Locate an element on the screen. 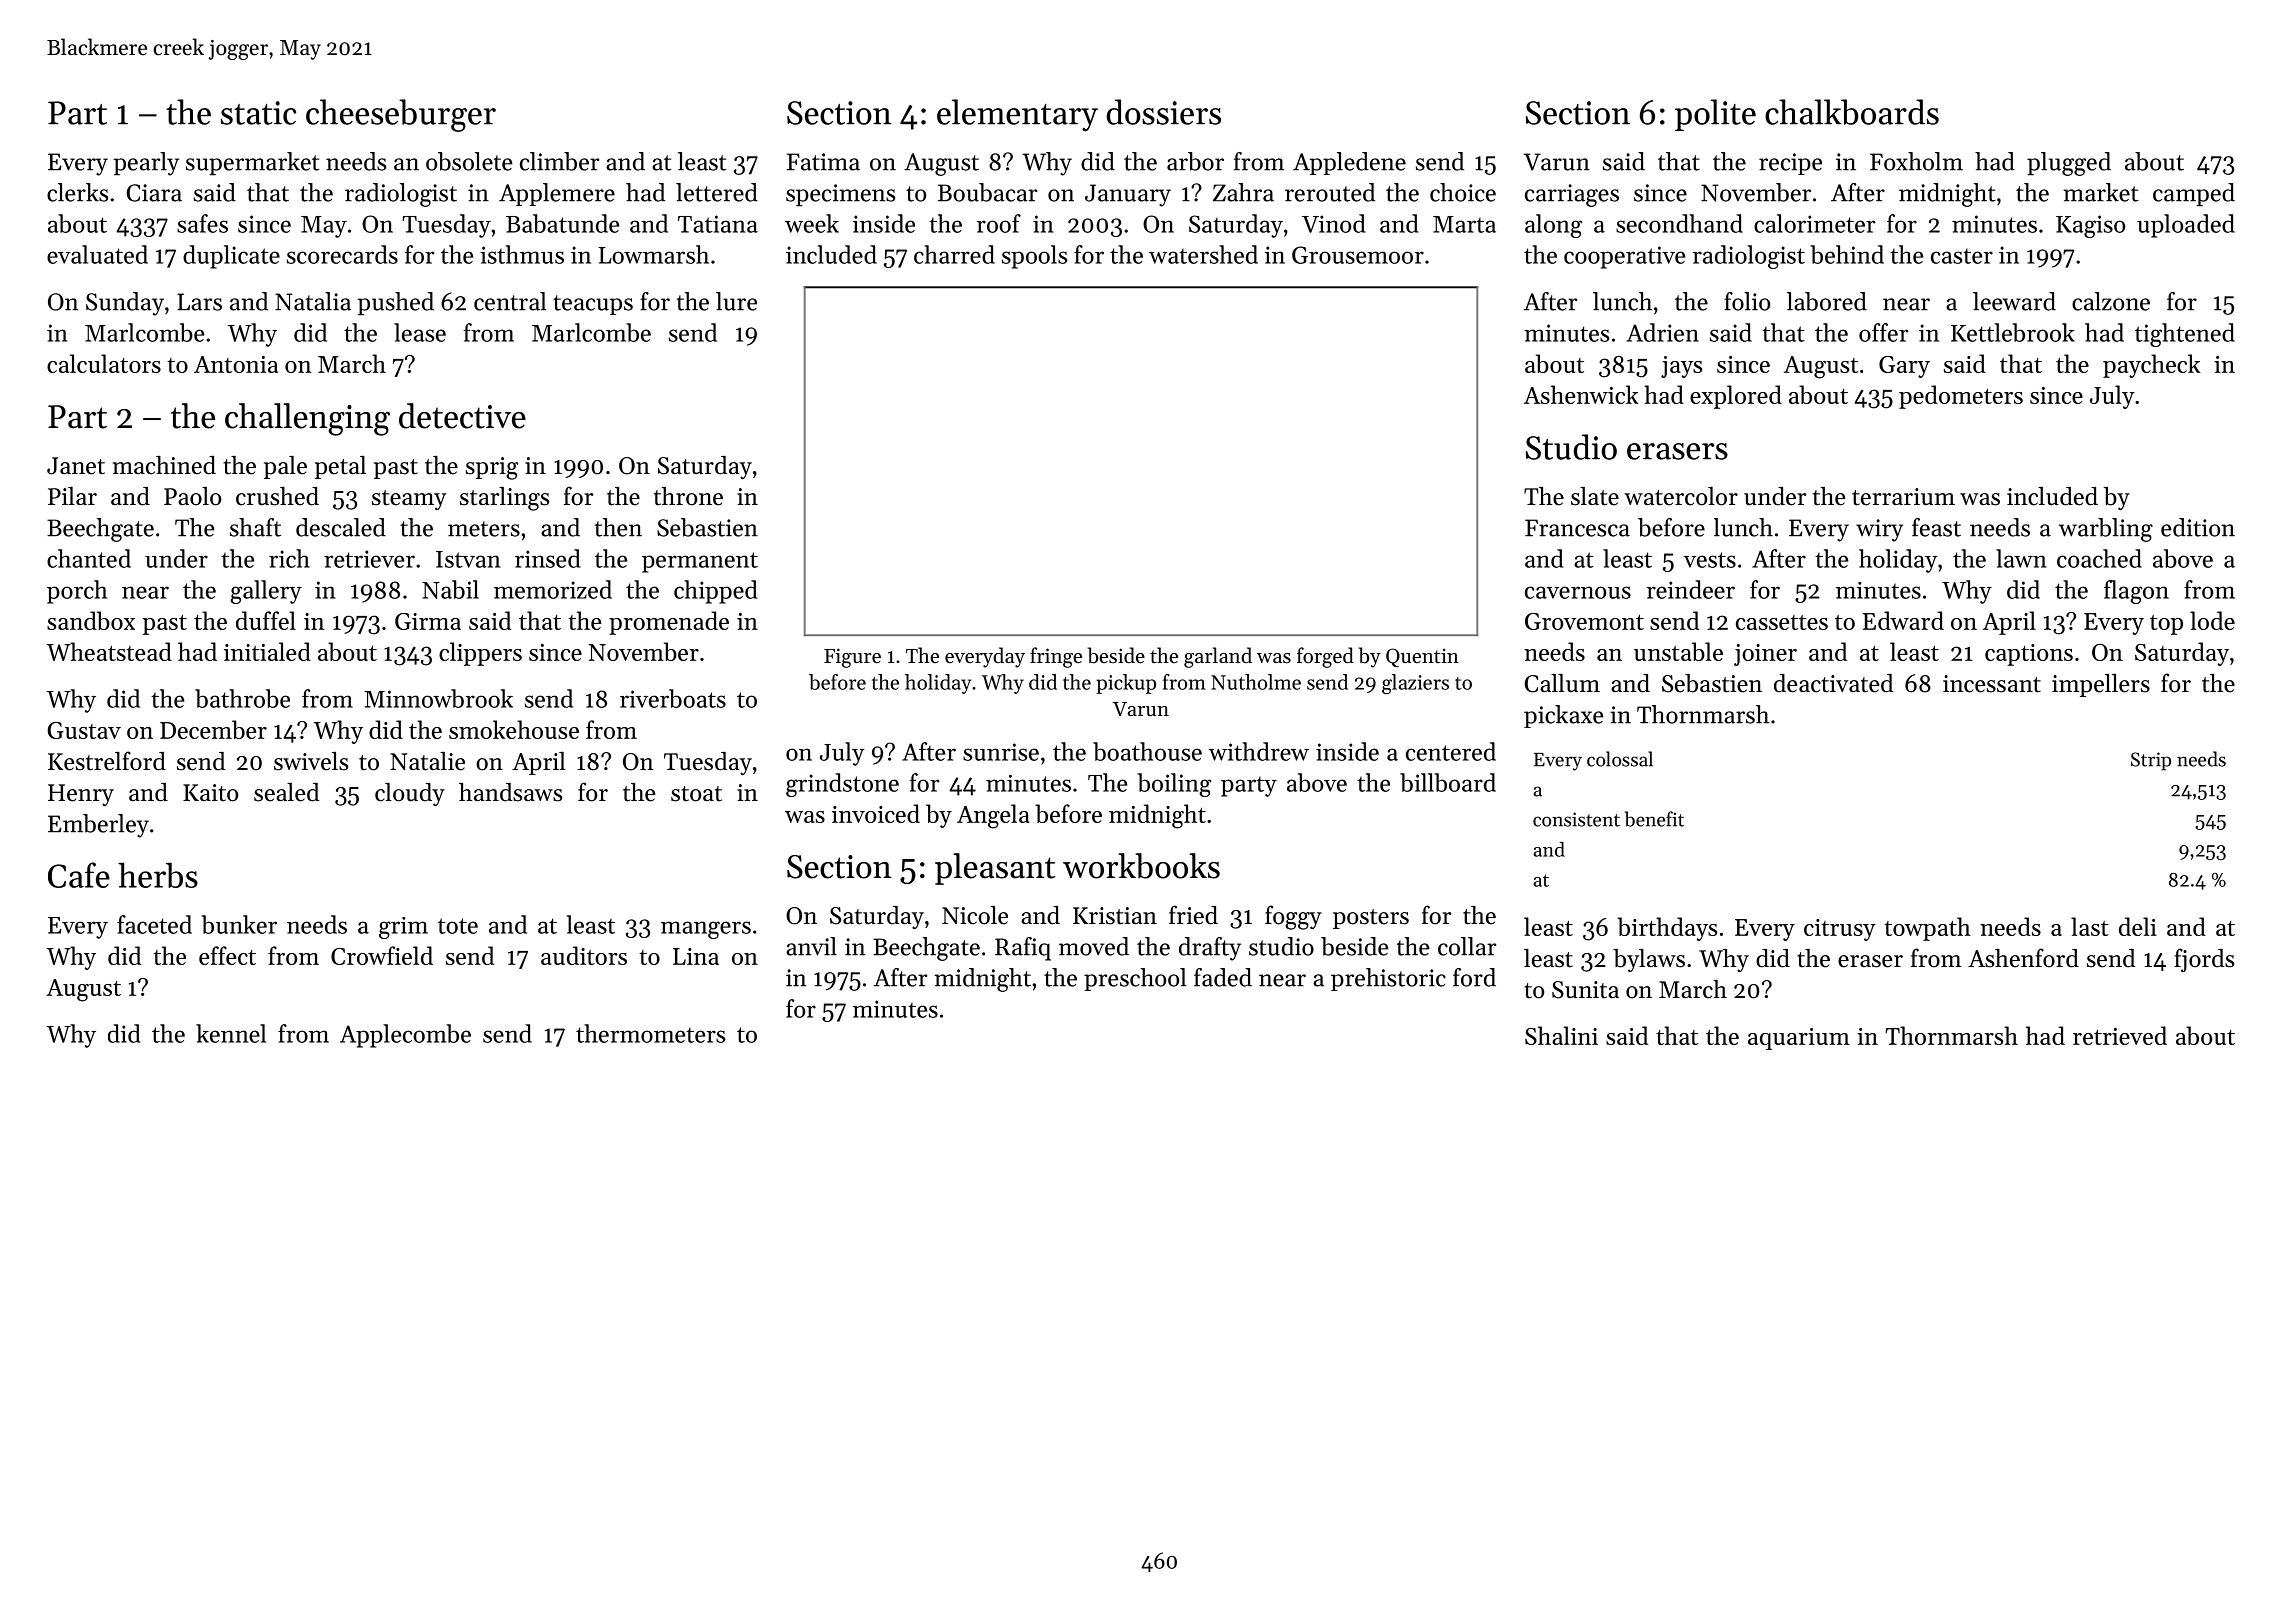 This screenshot has height=1614, width=2282. Crowfield is located at coordinates (382, 955).
